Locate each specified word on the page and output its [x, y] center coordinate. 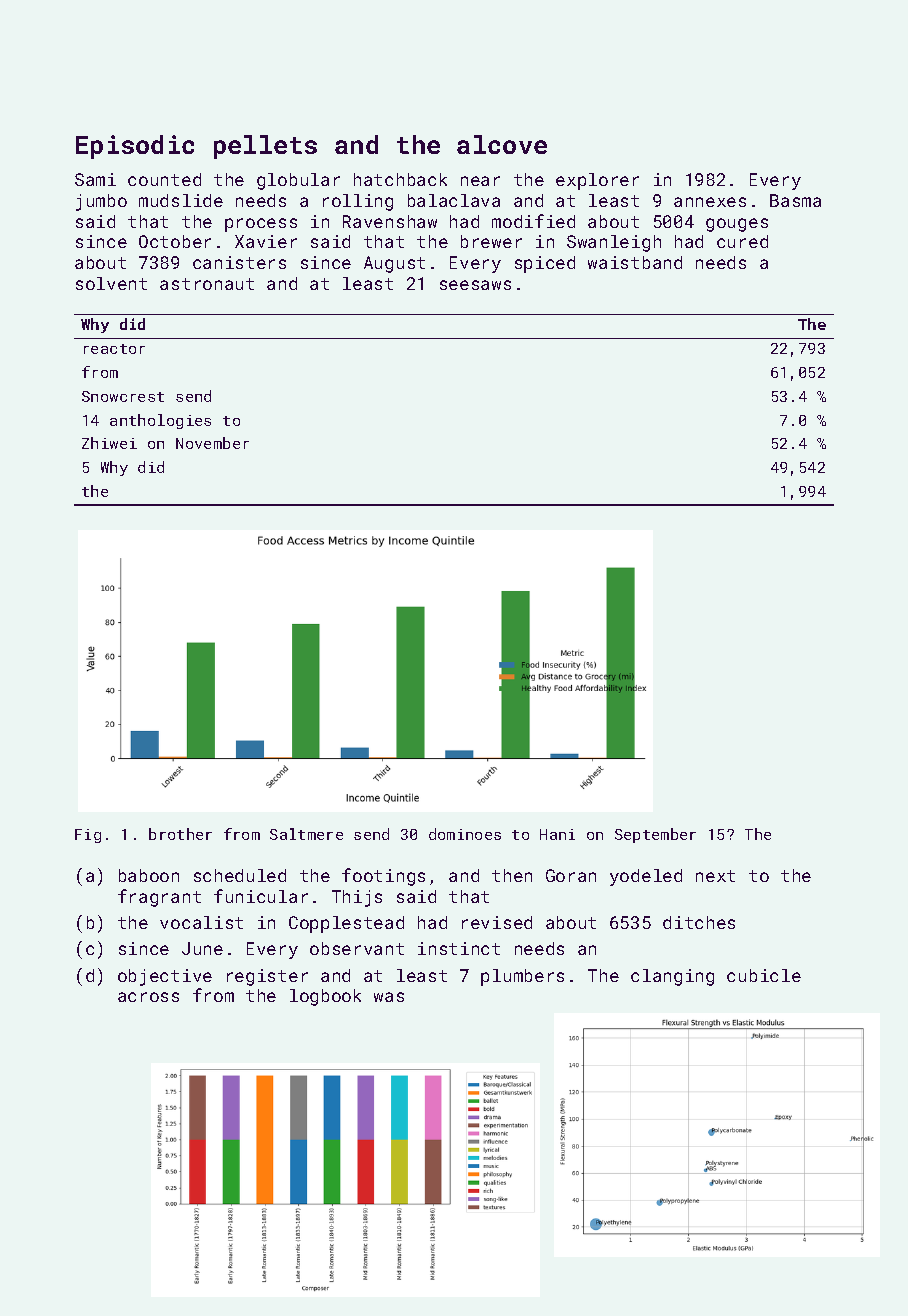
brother [180, 834]
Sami [95, 179]
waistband [635, 262]
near [480, 181]
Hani [557, 834]
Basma [795, 200]
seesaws [475, 285]
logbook [325, 997]
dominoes [465, 834]
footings [383, 877]
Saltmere [306, 834]
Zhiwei [109, 443]
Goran [571, 875]
